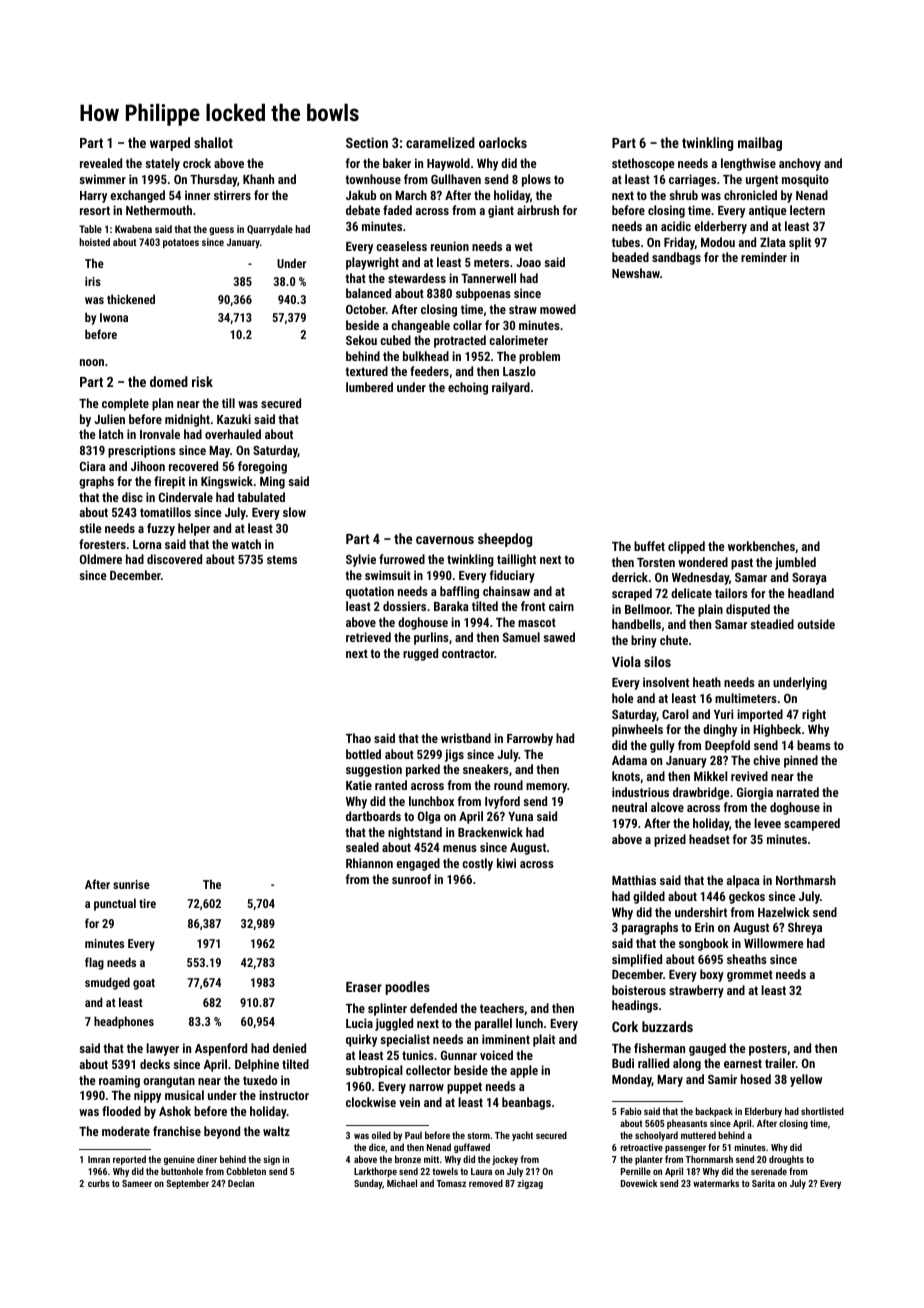 The image size is (924, 1308). Describe the element at coordinates (420, 654) in the screenshot. I see `rugged` at that location.
